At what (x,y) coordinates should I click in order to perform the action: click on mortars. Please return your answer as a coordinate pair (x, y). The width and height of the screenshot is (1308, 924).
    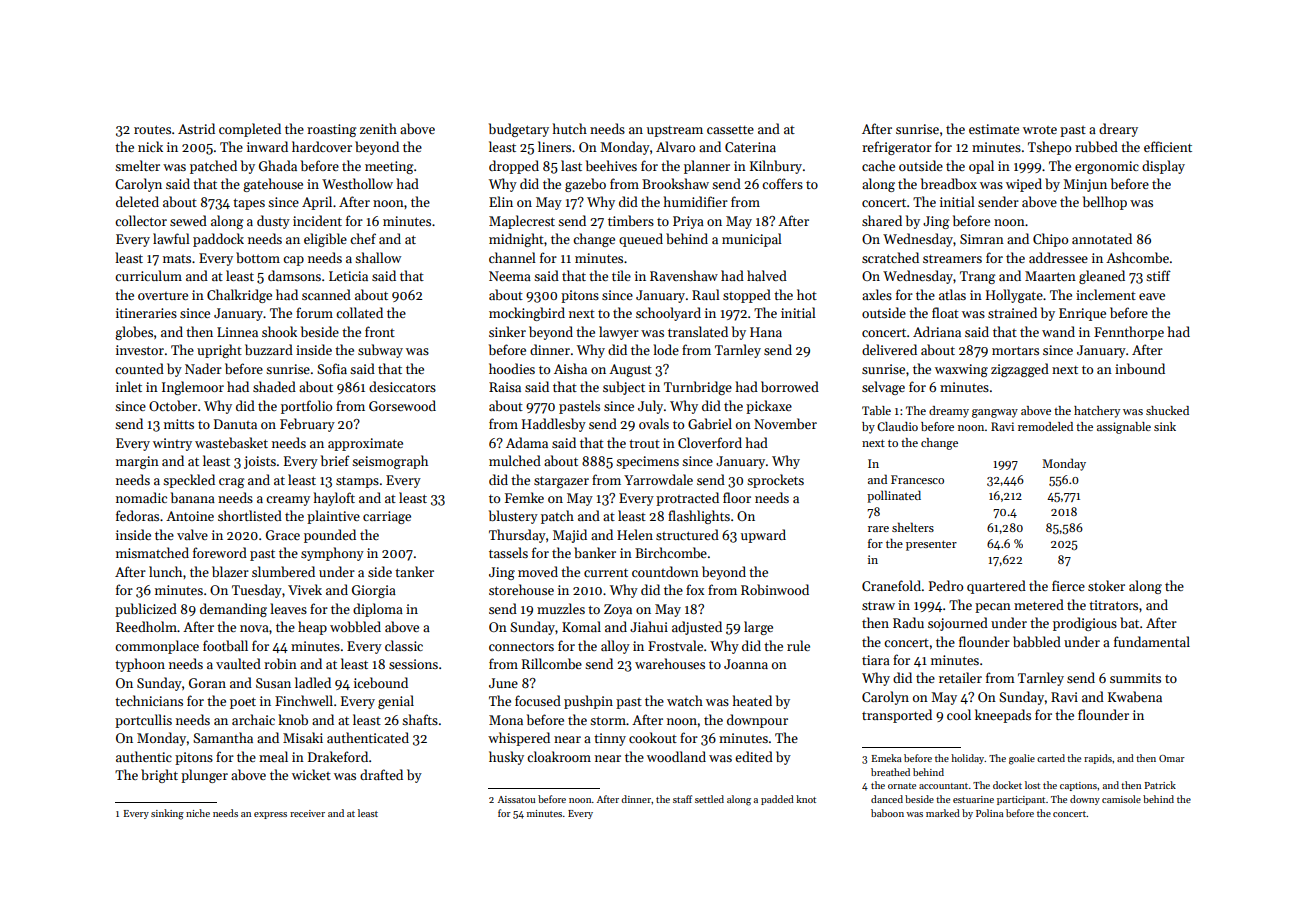
    Looking at the image, I should click on (1015, 351).
